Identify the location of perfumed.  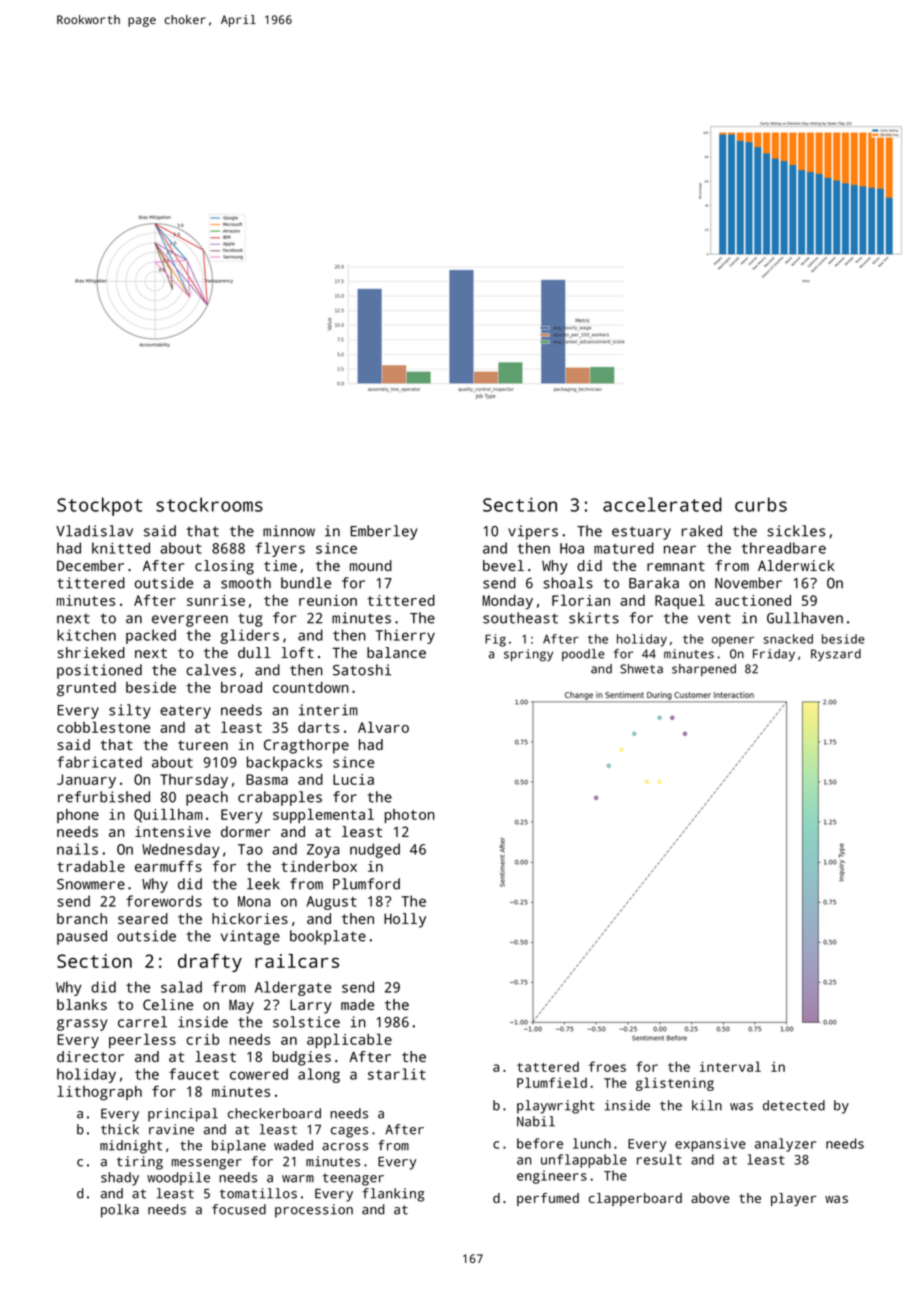
(548, 1199).
